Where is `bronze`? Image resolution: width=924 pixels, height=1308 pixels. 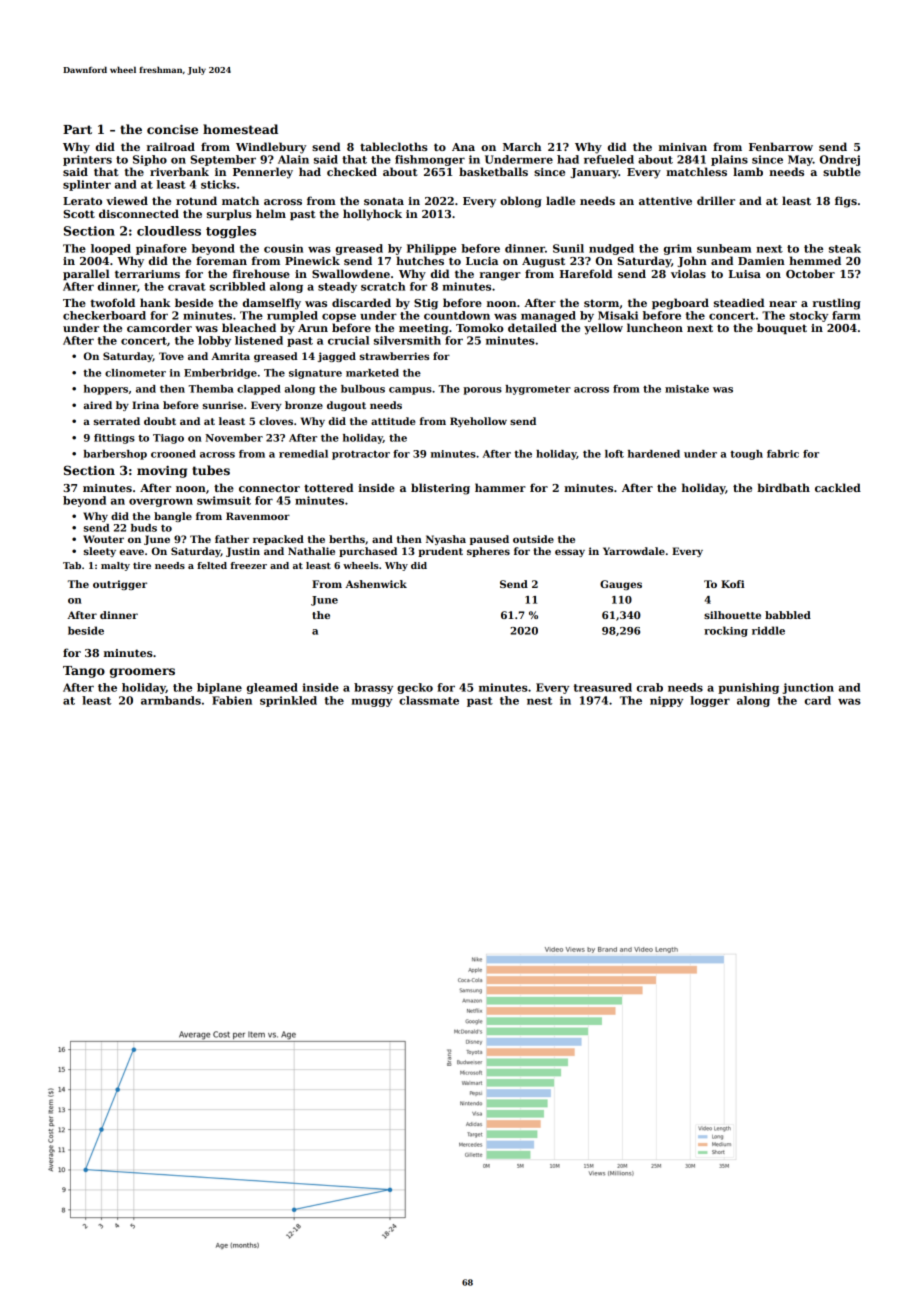 bronze is located at coordinates (304, 405).
